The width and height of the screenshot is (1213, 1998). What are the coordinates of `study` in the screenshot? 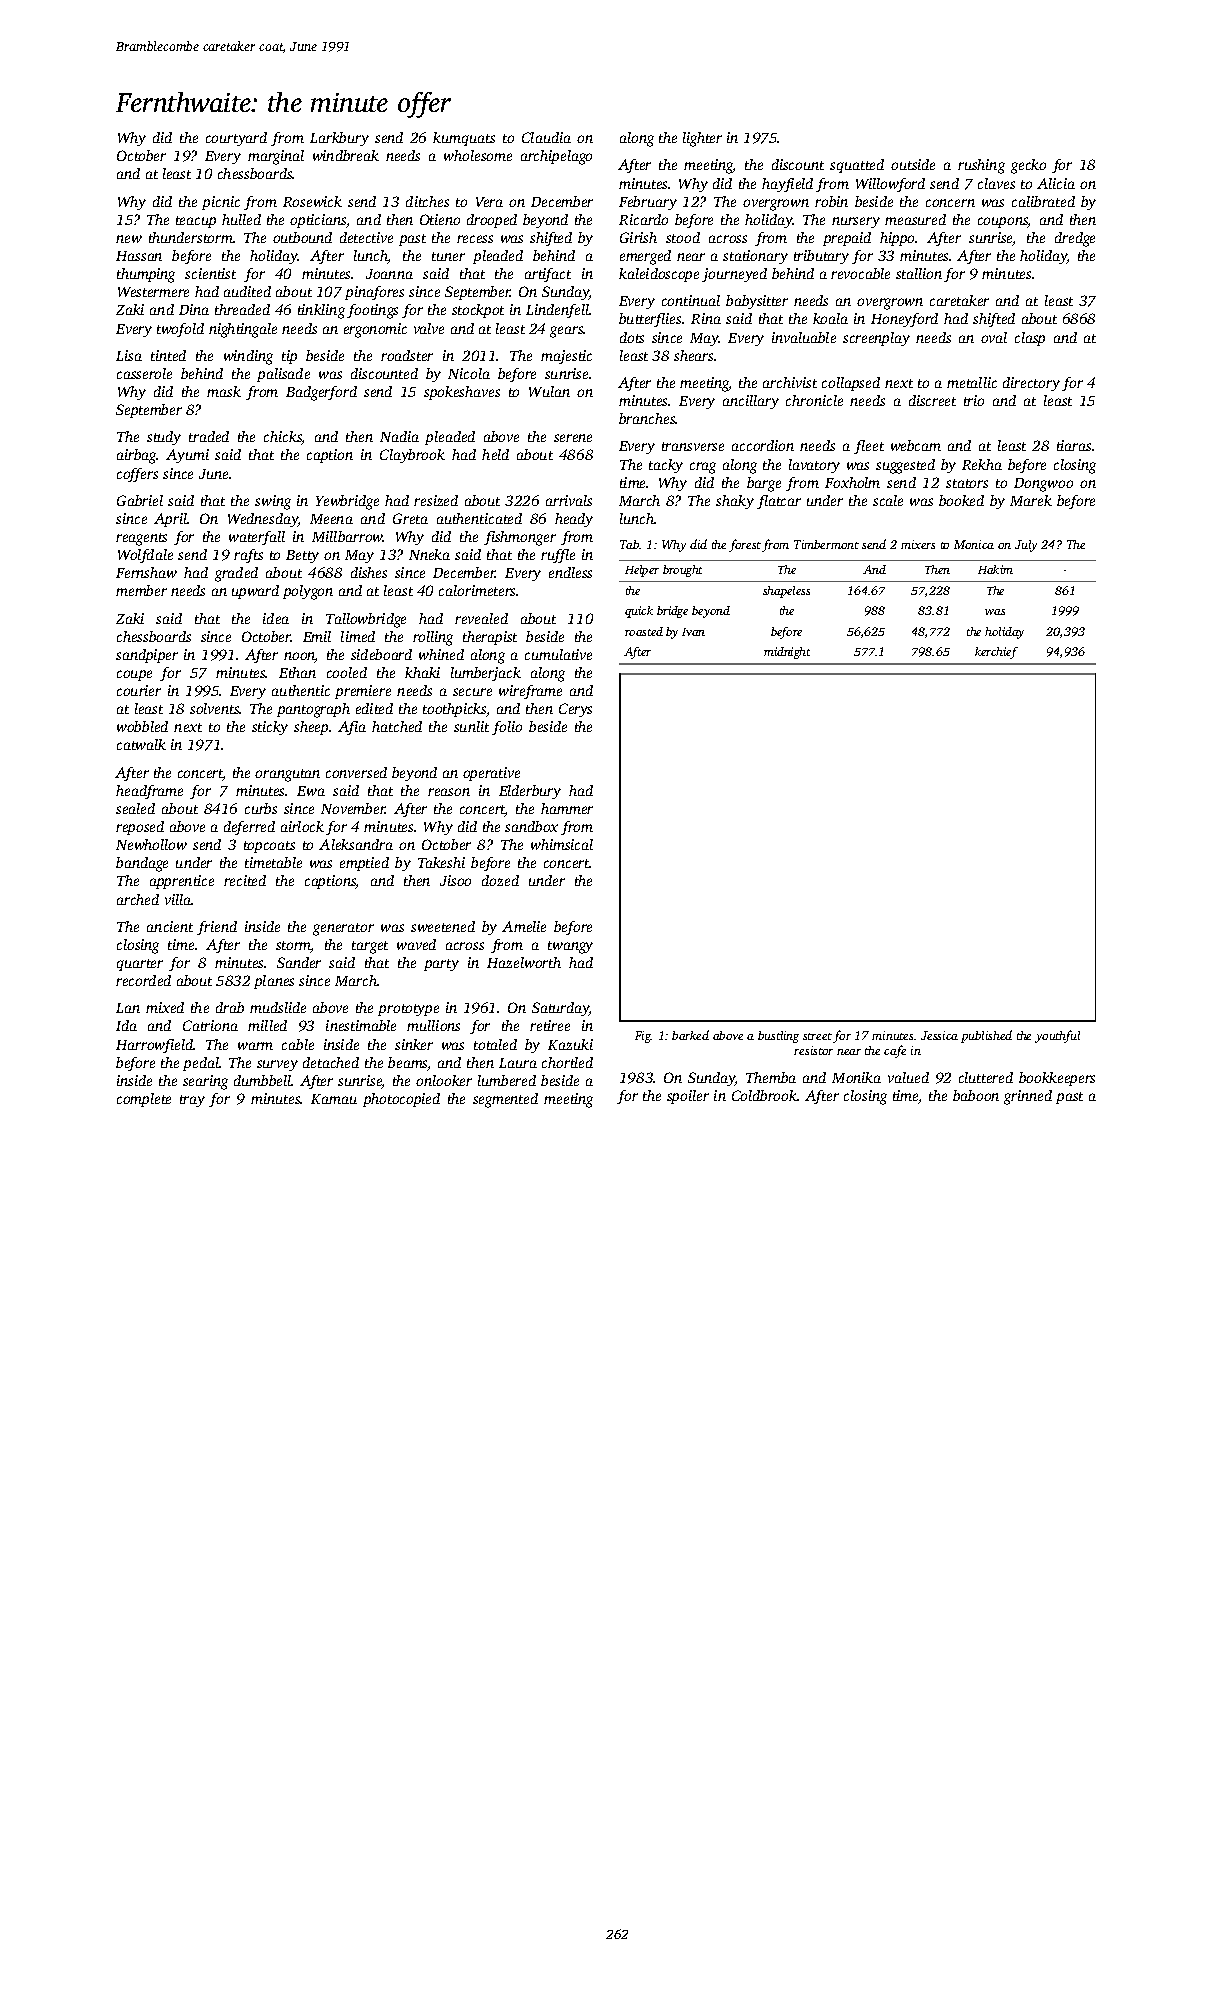 It's located at (164, 438).
